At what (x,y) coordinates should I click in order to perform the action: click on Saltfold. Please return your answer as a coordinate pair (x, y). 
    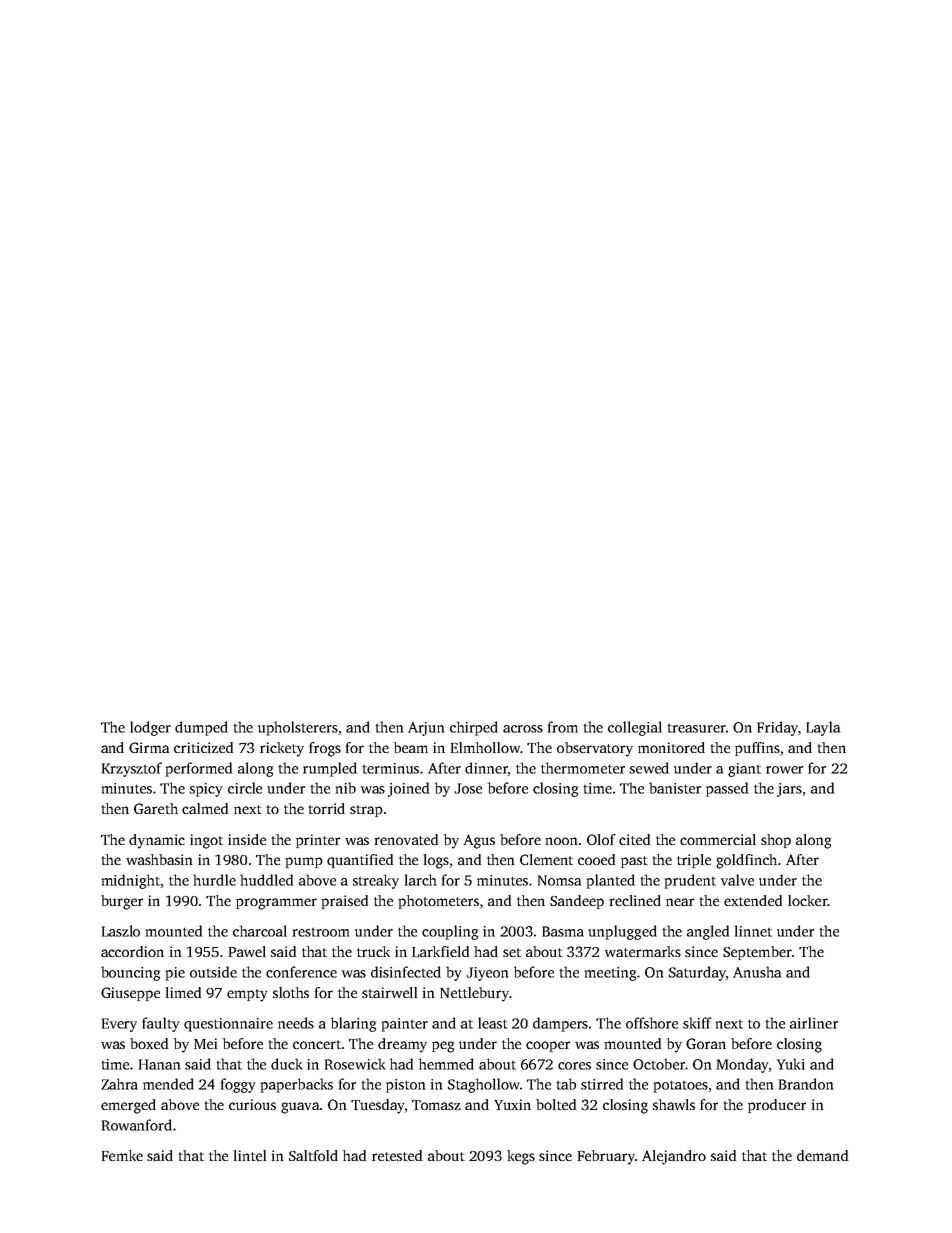
    Looking at the image, I should click on (313, 1155).
